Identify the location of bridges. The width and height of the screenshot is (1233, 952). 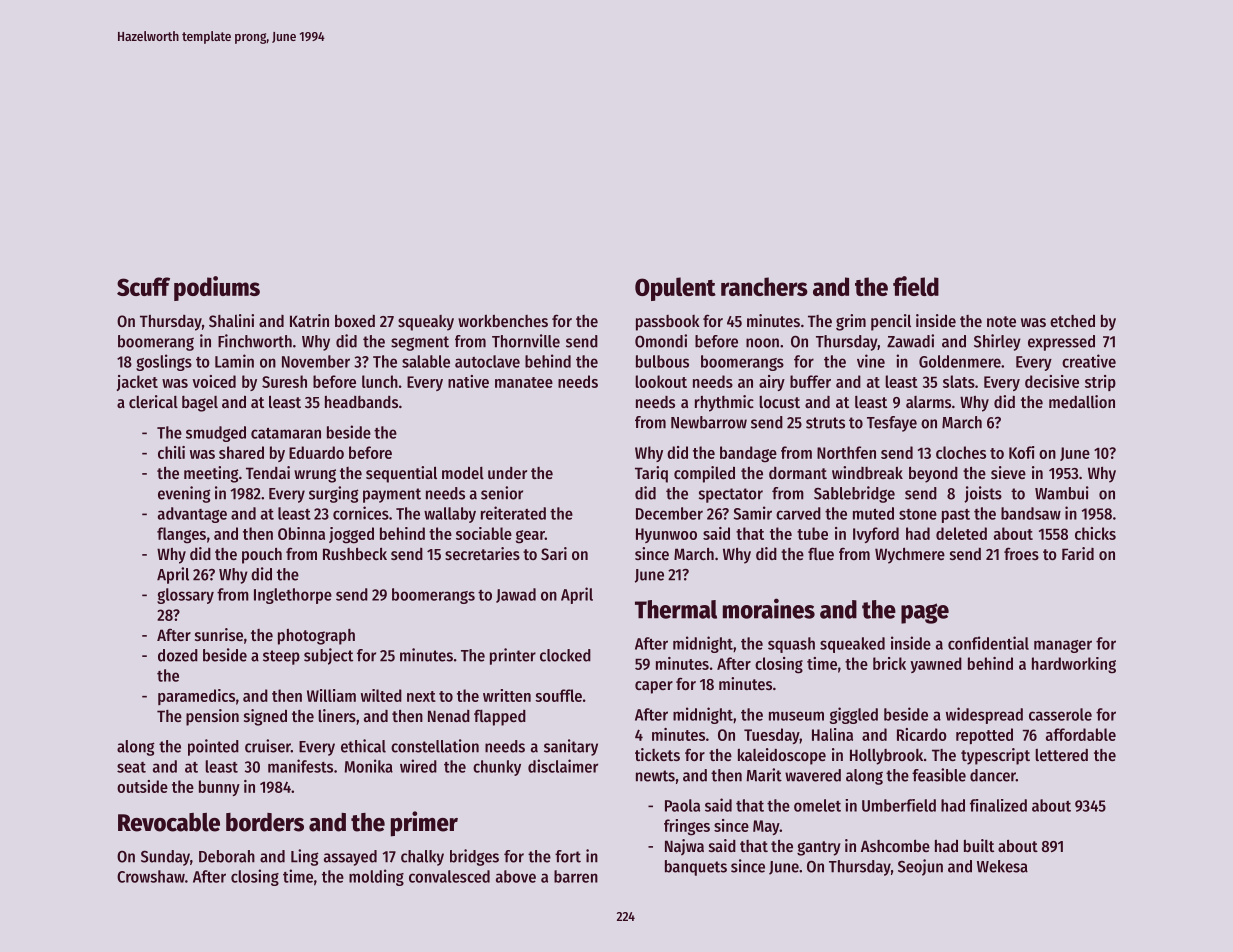
(474, 857).
